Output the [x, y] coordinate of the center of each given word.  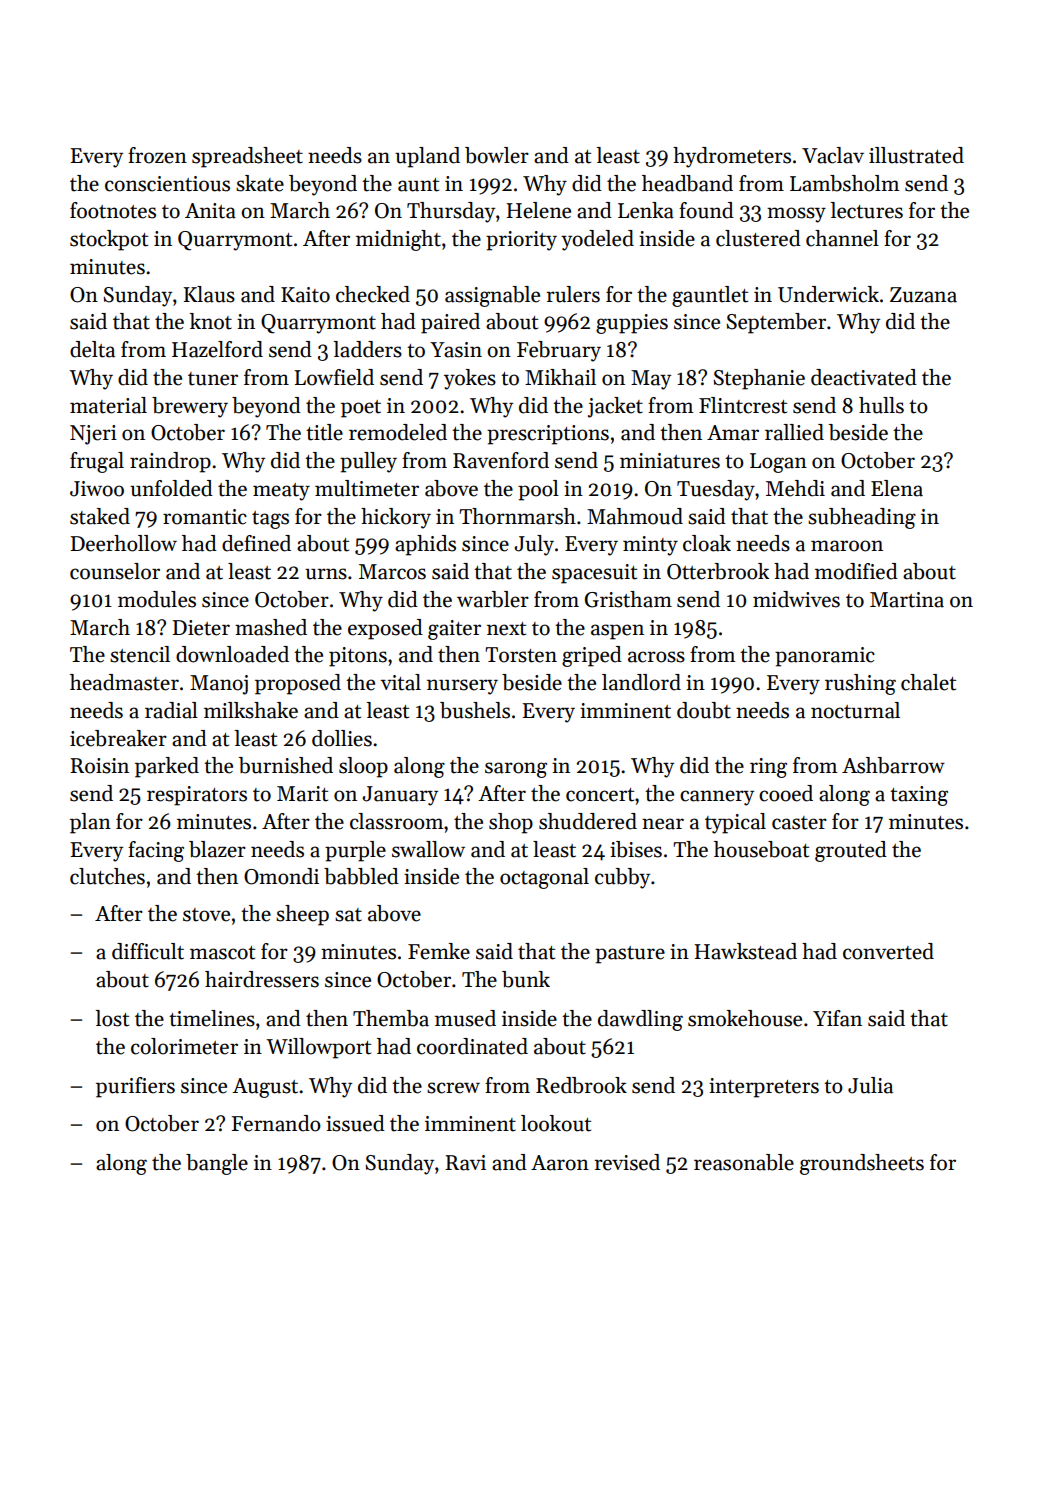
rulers [573, 294]
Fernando [276, 1123]
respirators [197, 796]
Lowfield [334, 377]
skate [260, 183]
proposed [298, 684]
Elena [897, 488]
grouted [851, 851]
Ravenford [501, 460]
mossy [796, 215]
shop [511, 823]
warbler [493, 599]
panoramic [825, 657]
